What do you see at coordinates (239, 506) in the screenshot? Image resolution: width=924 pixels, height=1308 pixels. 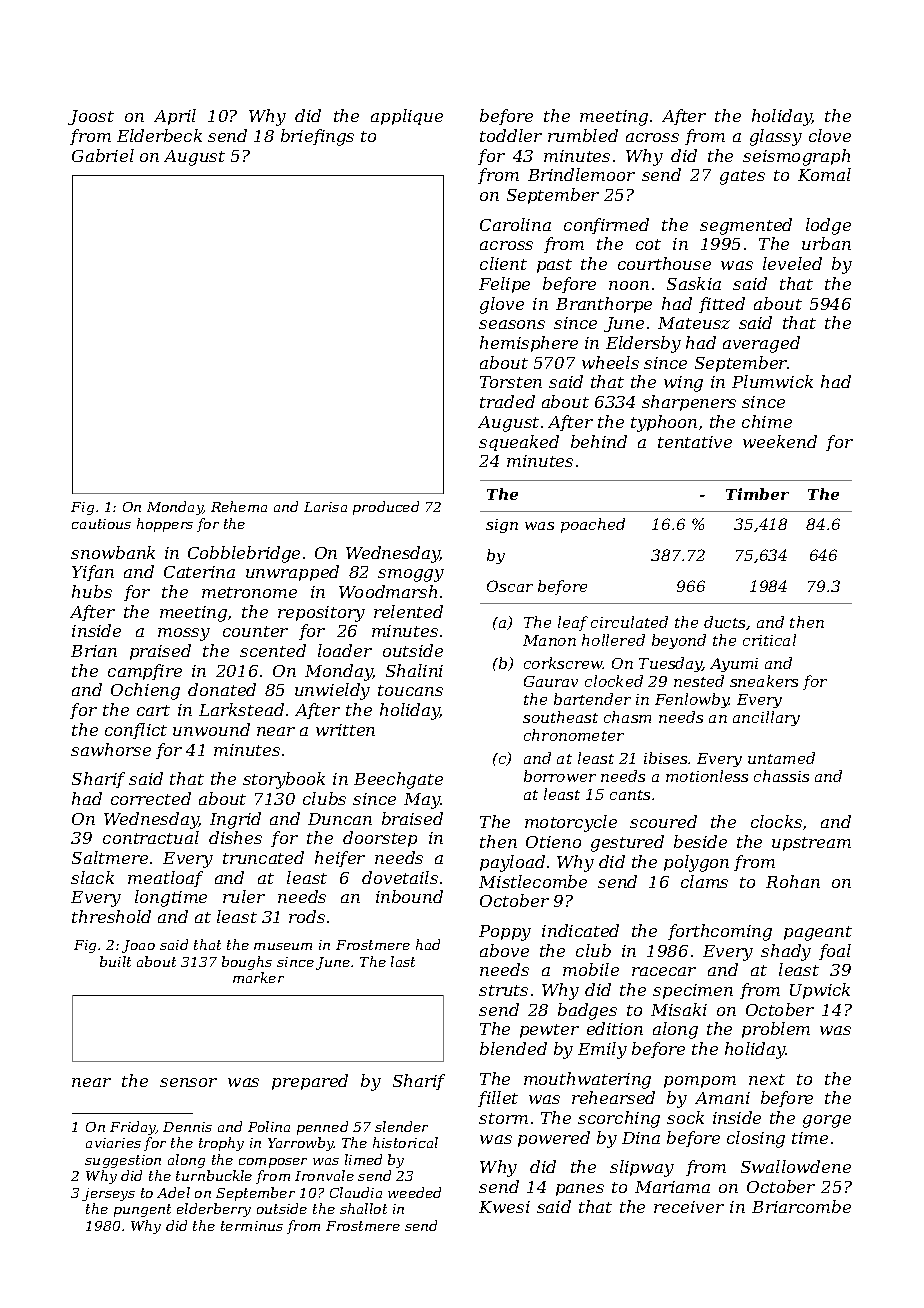 I see `Rehema` at bounding box center [239, 506].
